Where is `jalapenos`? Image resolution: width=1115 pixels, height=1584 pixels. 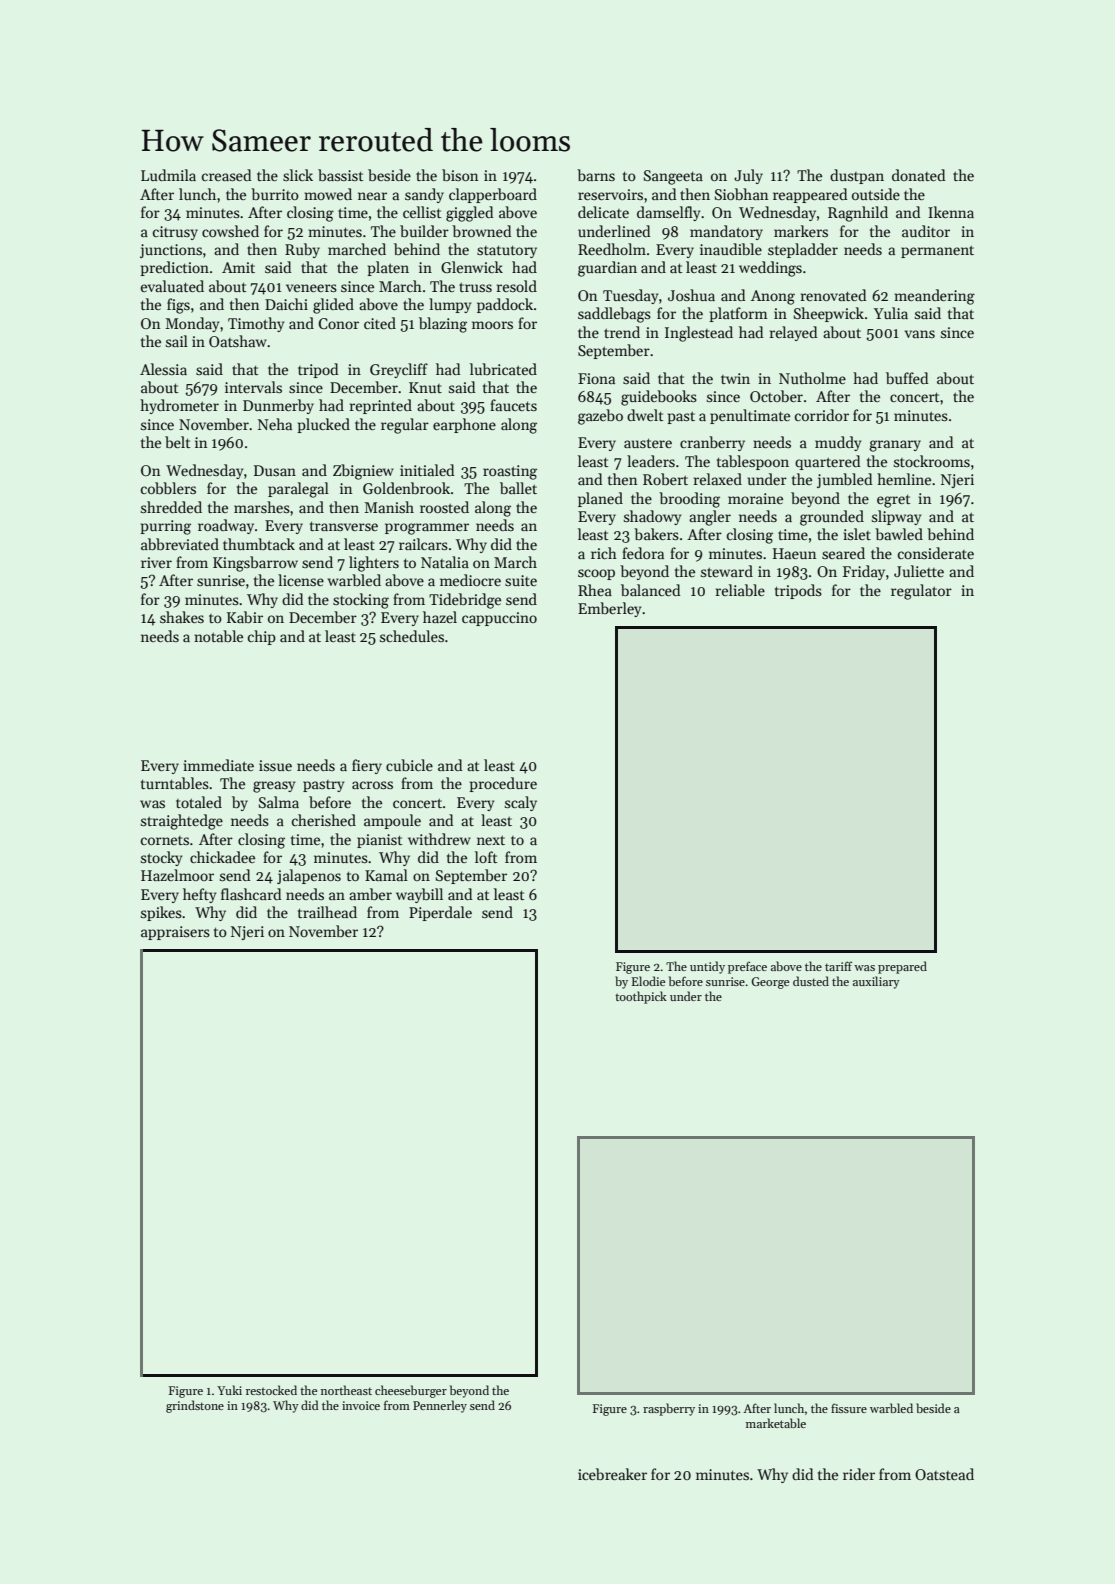 jalapenos is located at coordinates (309, 876).
